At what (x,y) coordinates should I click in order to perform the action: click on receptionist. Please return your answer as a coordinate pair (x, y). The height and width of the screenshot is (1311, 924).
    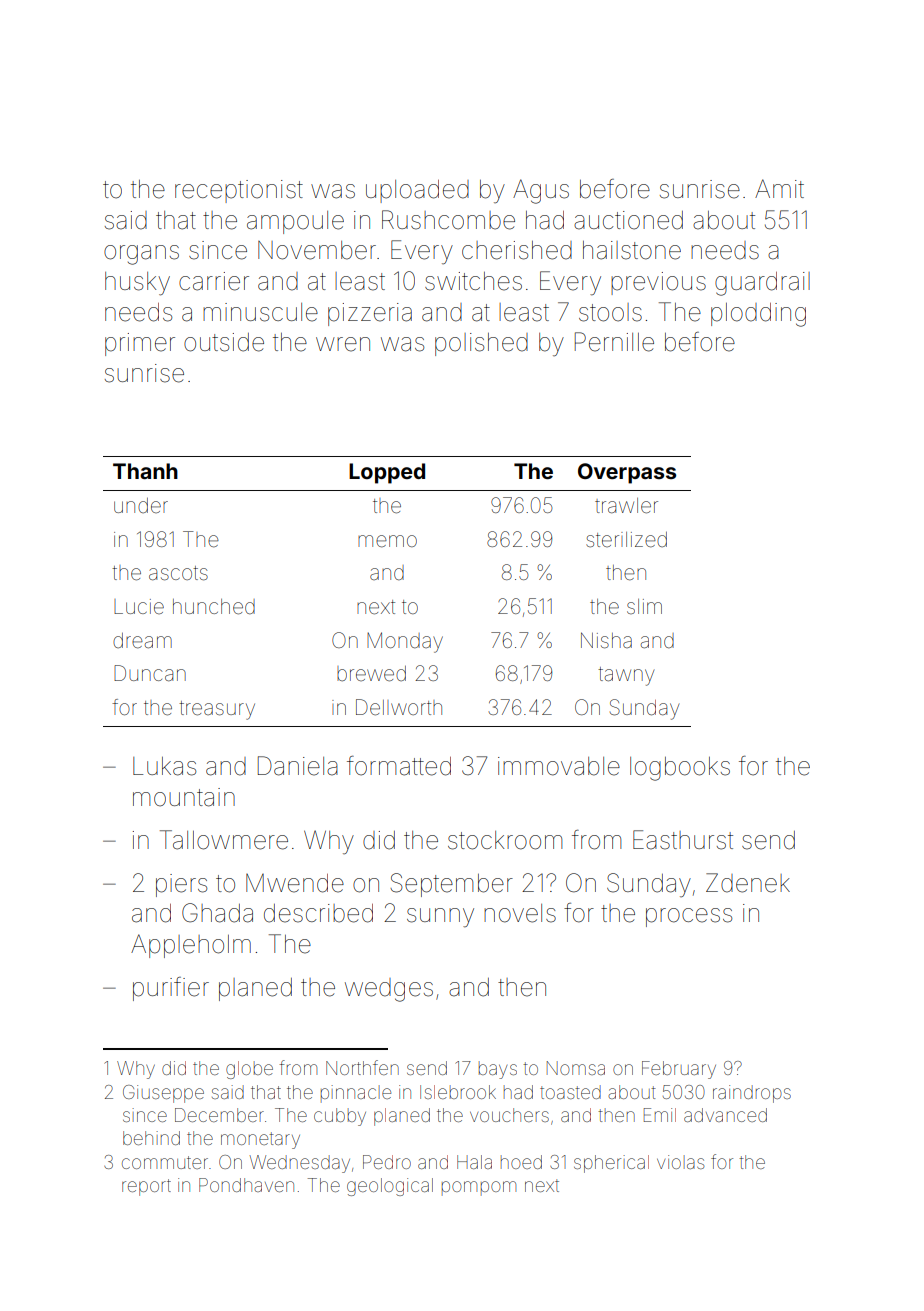
    Looking at the image, I should click on (239, 191).
